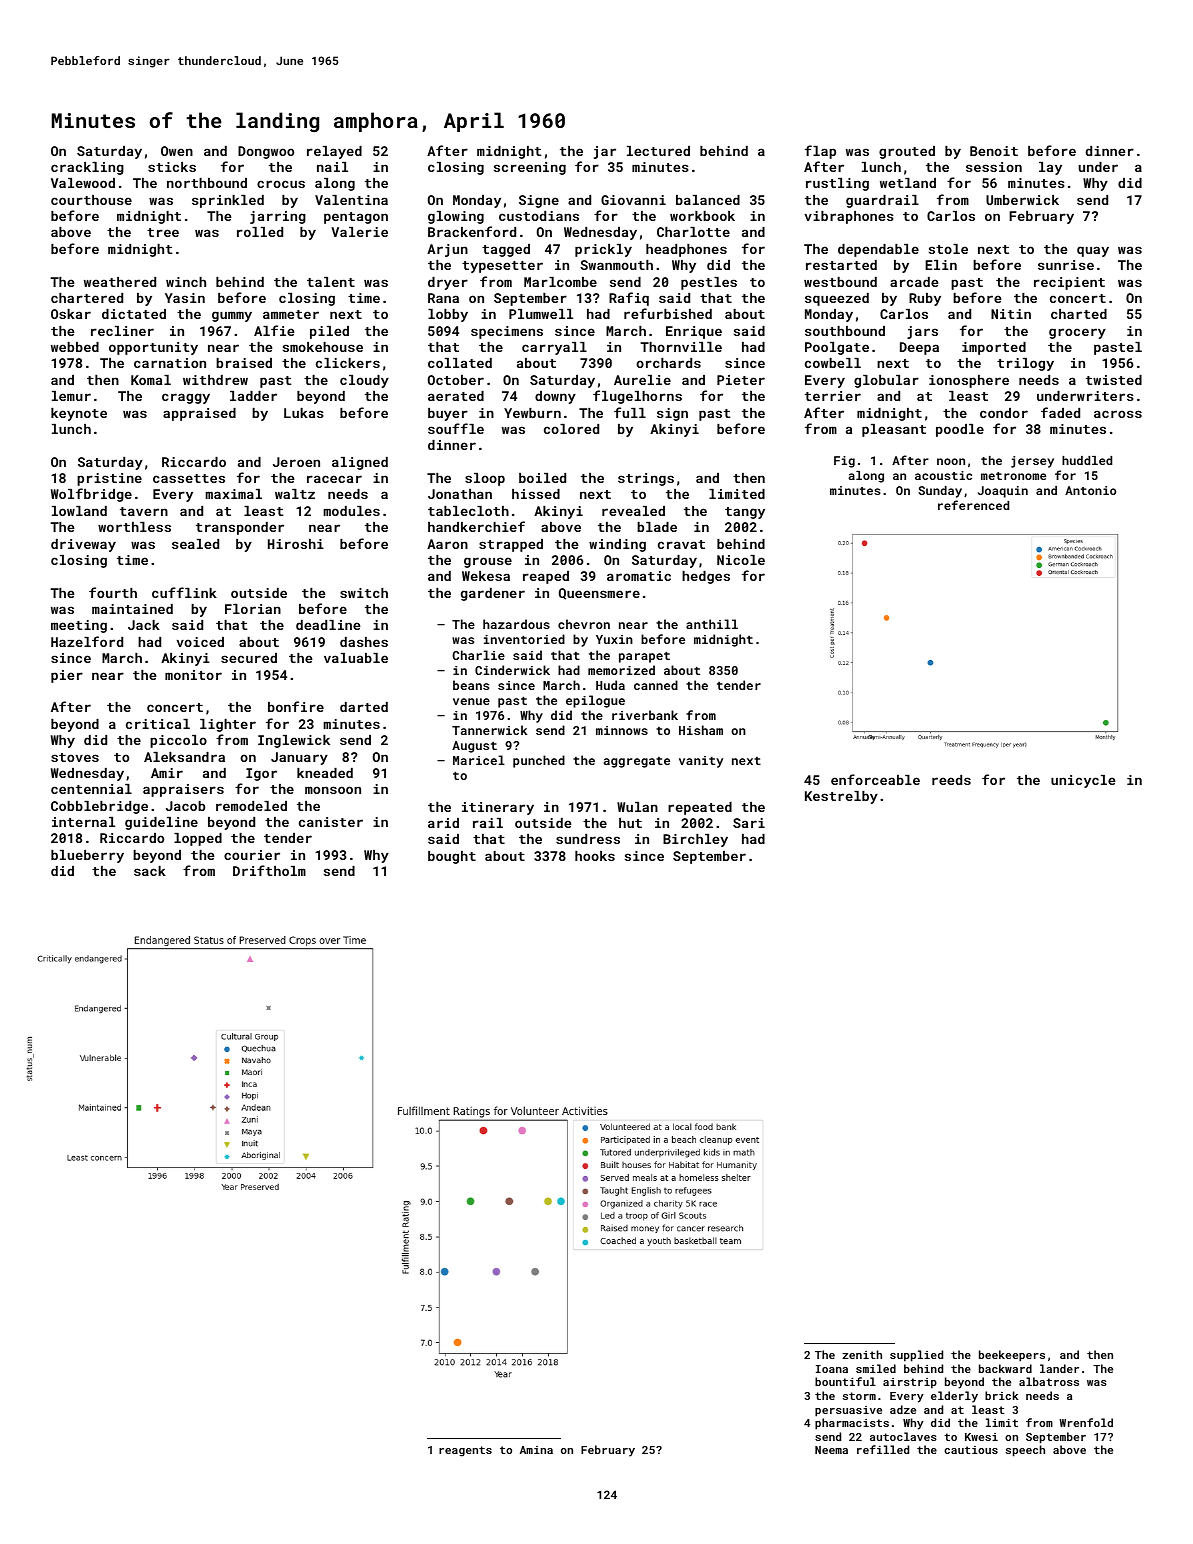  Describe the element at coordinates (170, 363) in the document. I see `carnation` at that location.
